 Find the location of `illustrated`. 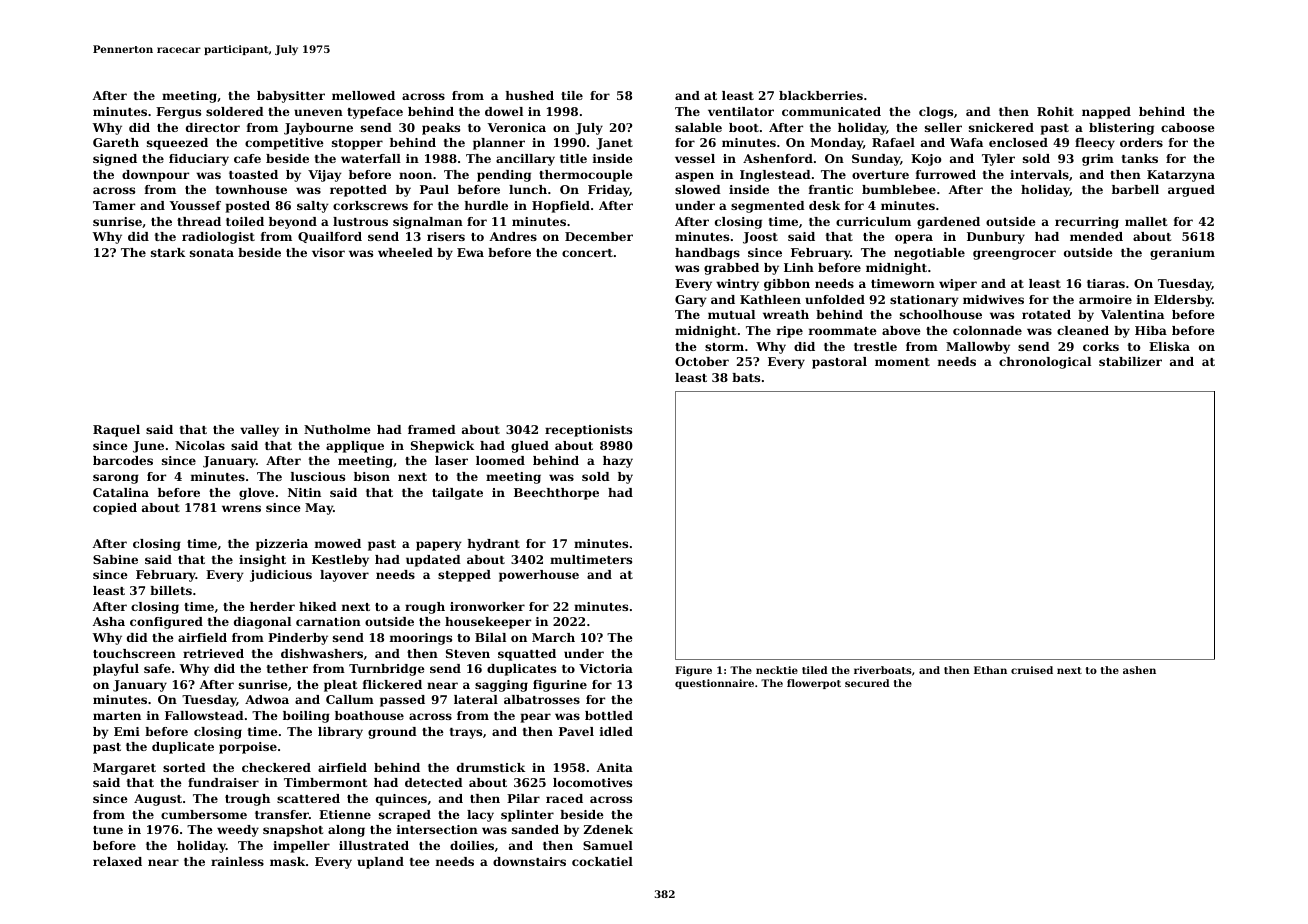

illustrated is located at coordinates (374, 845).
